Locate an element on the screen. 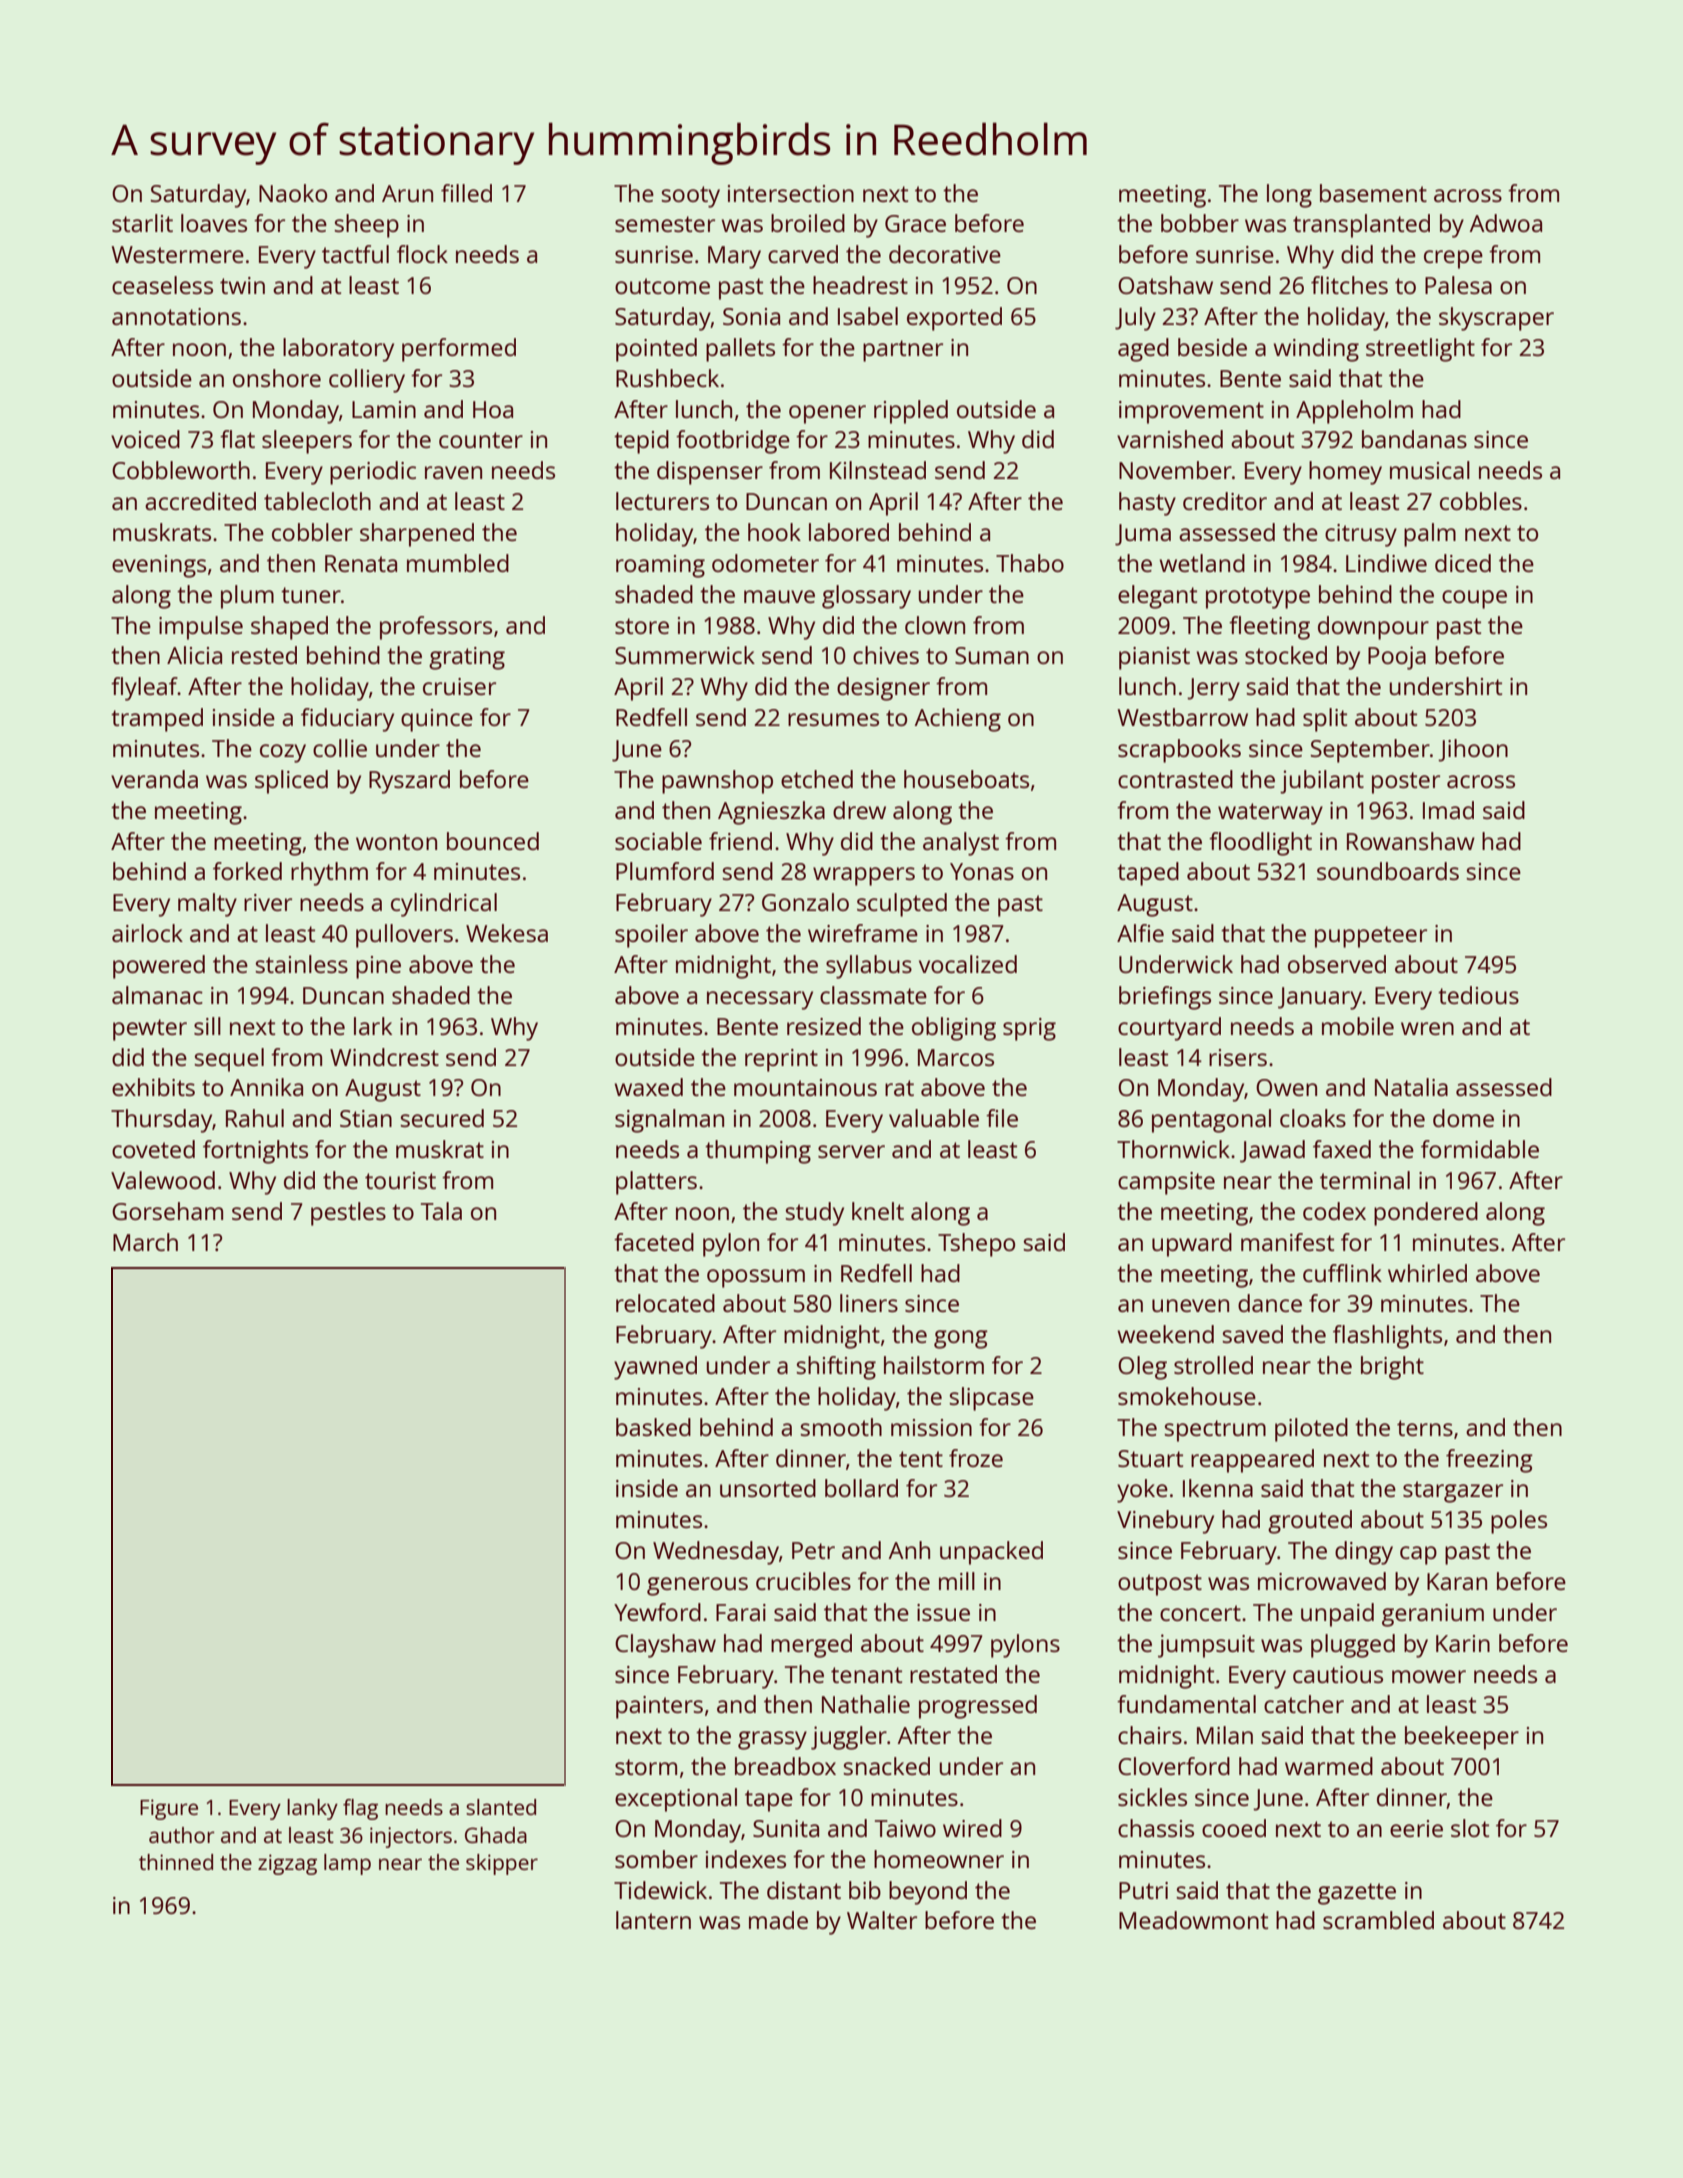  Tala is located at coordinates (441, 1211).
